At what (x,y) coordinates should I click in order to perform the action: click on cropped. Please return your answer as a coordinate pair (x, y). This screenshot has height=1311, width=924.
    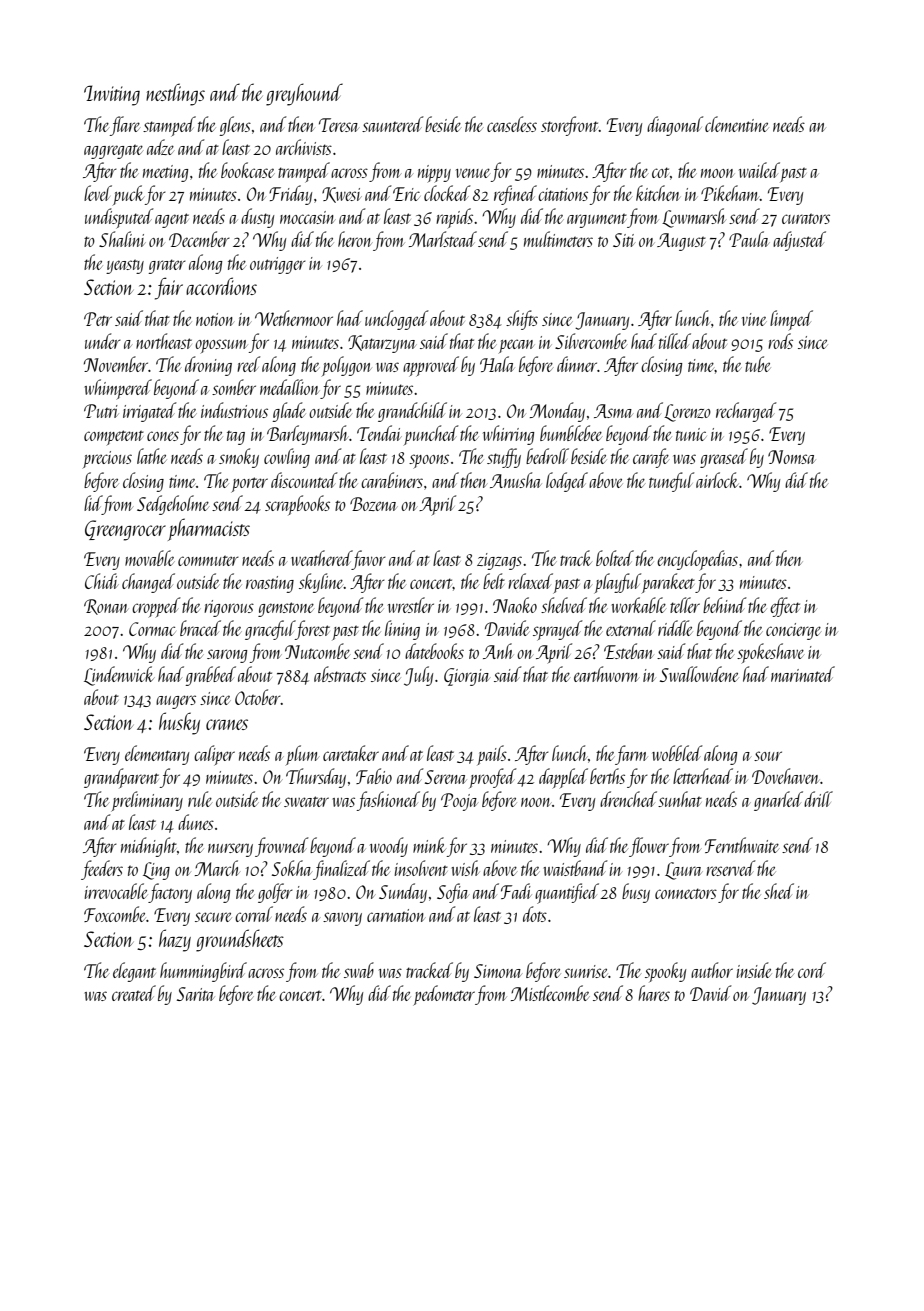
    Looking at the image, I should click on (156, 607).
